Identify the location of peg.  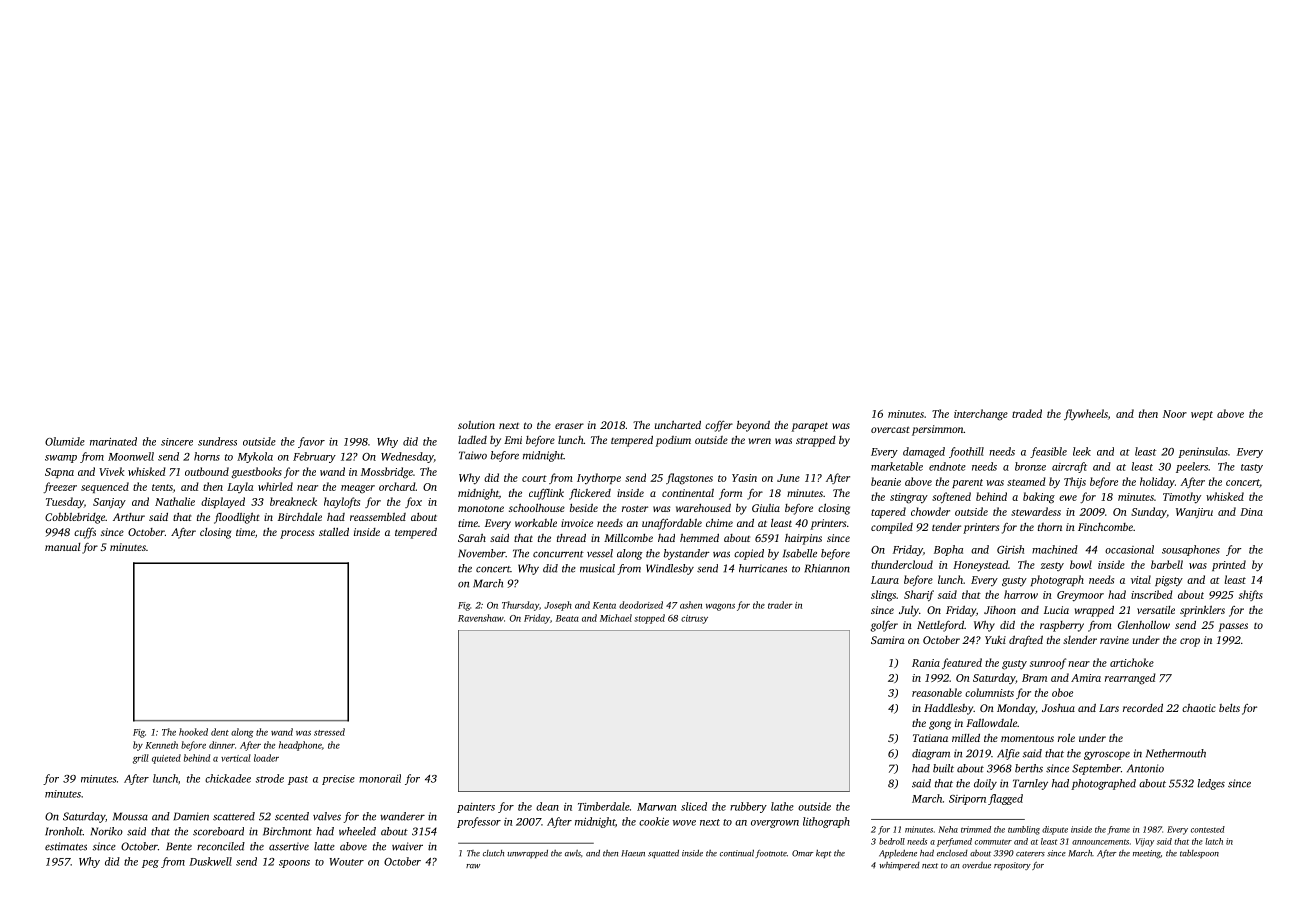
(150, 864).
